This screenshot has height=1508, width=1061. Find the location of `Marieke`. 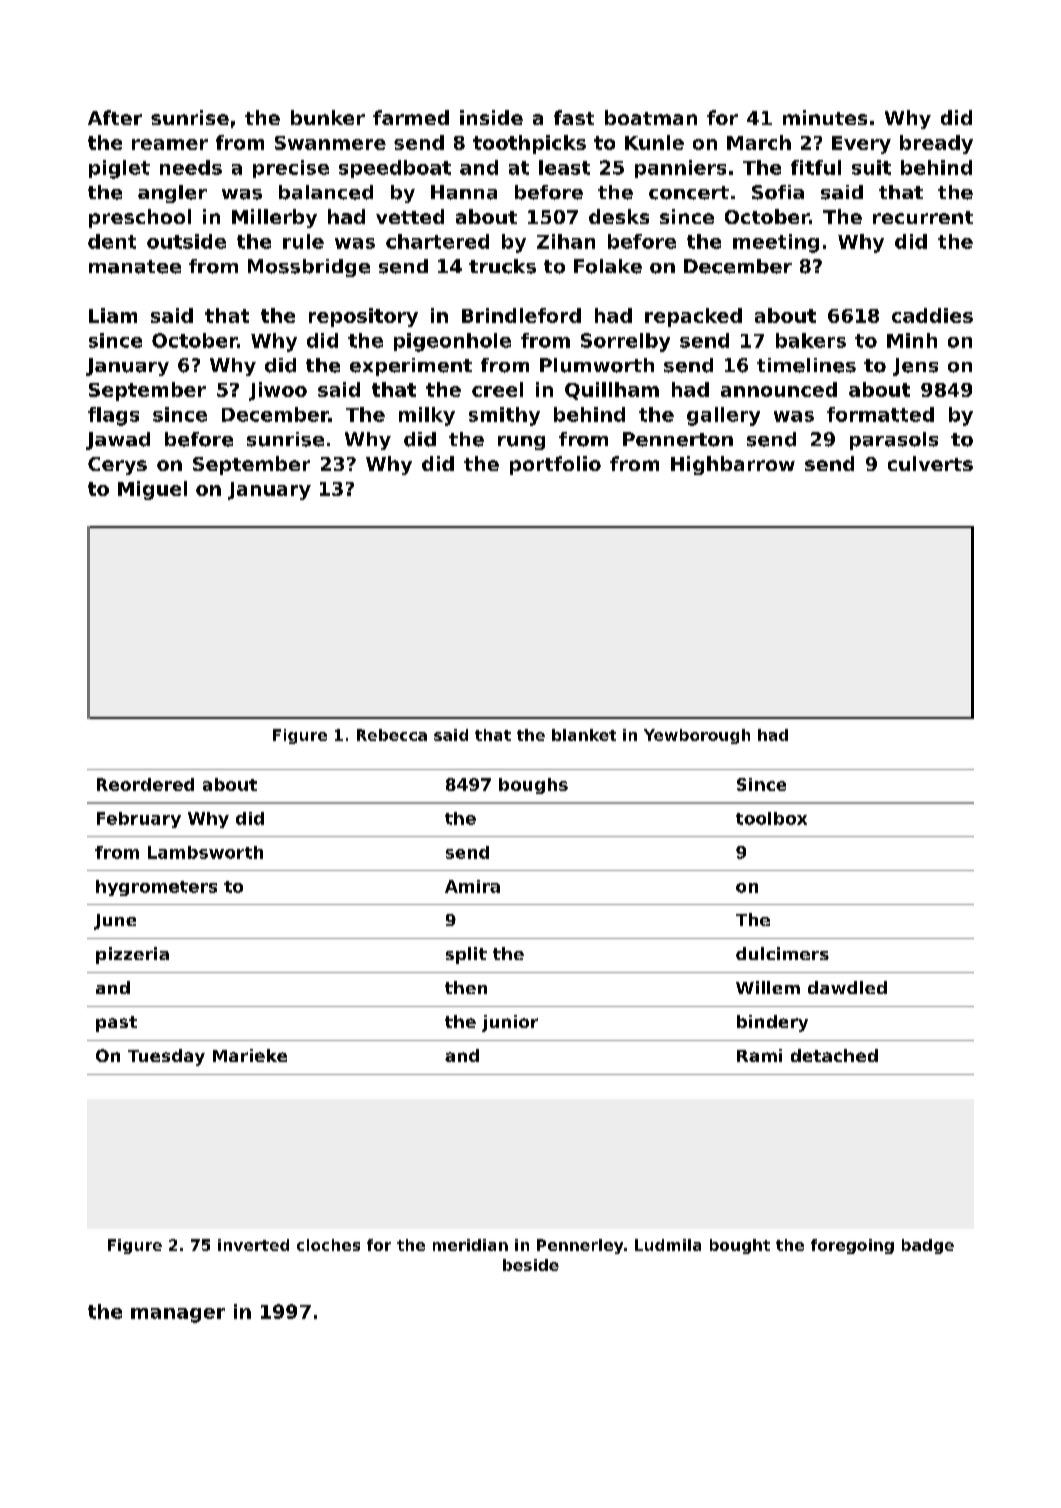

Marieke is located at coordinates (250, 1055).
